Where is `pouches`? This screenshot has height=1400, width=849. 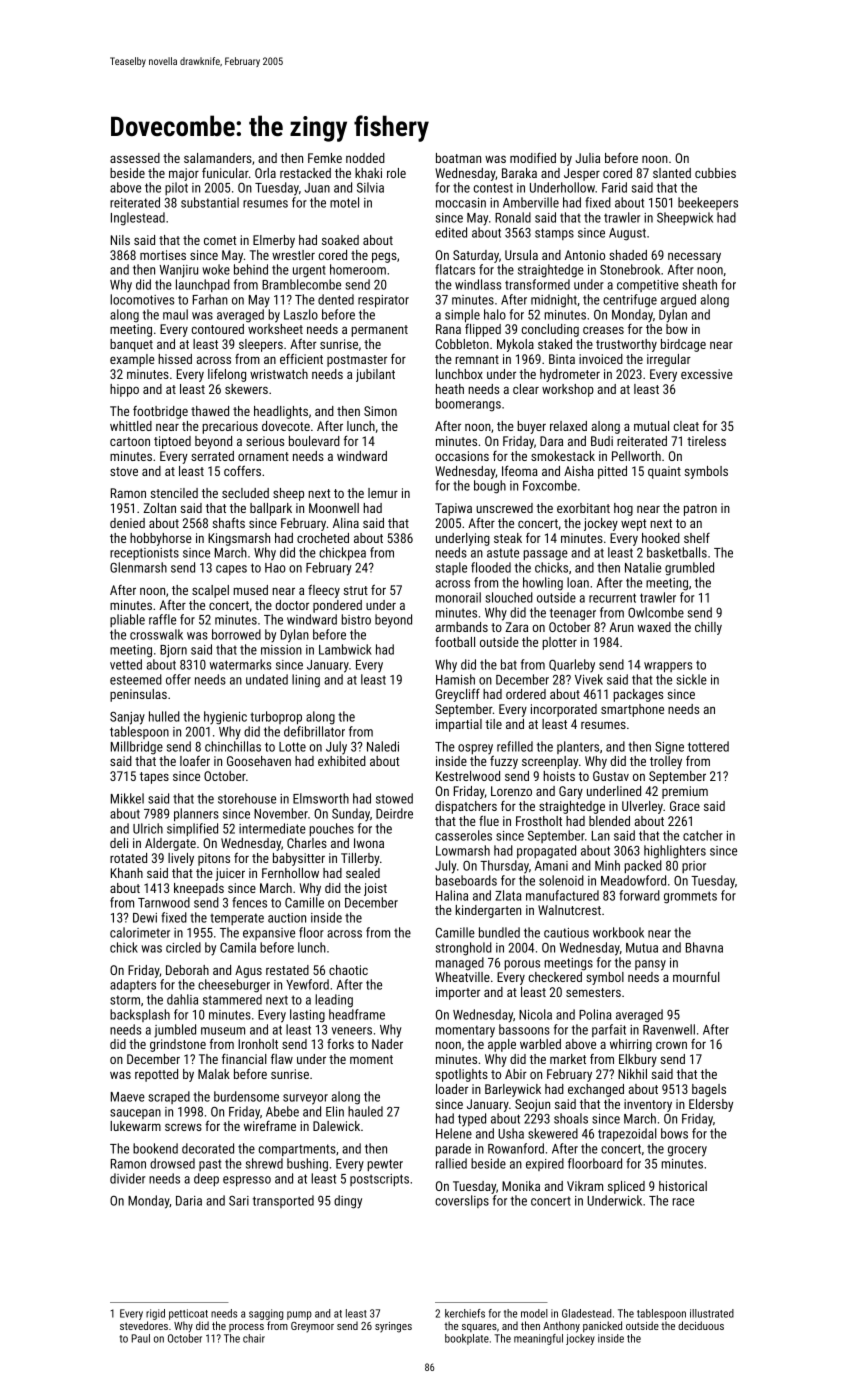 pouches is located at coordinates (331, 829).
